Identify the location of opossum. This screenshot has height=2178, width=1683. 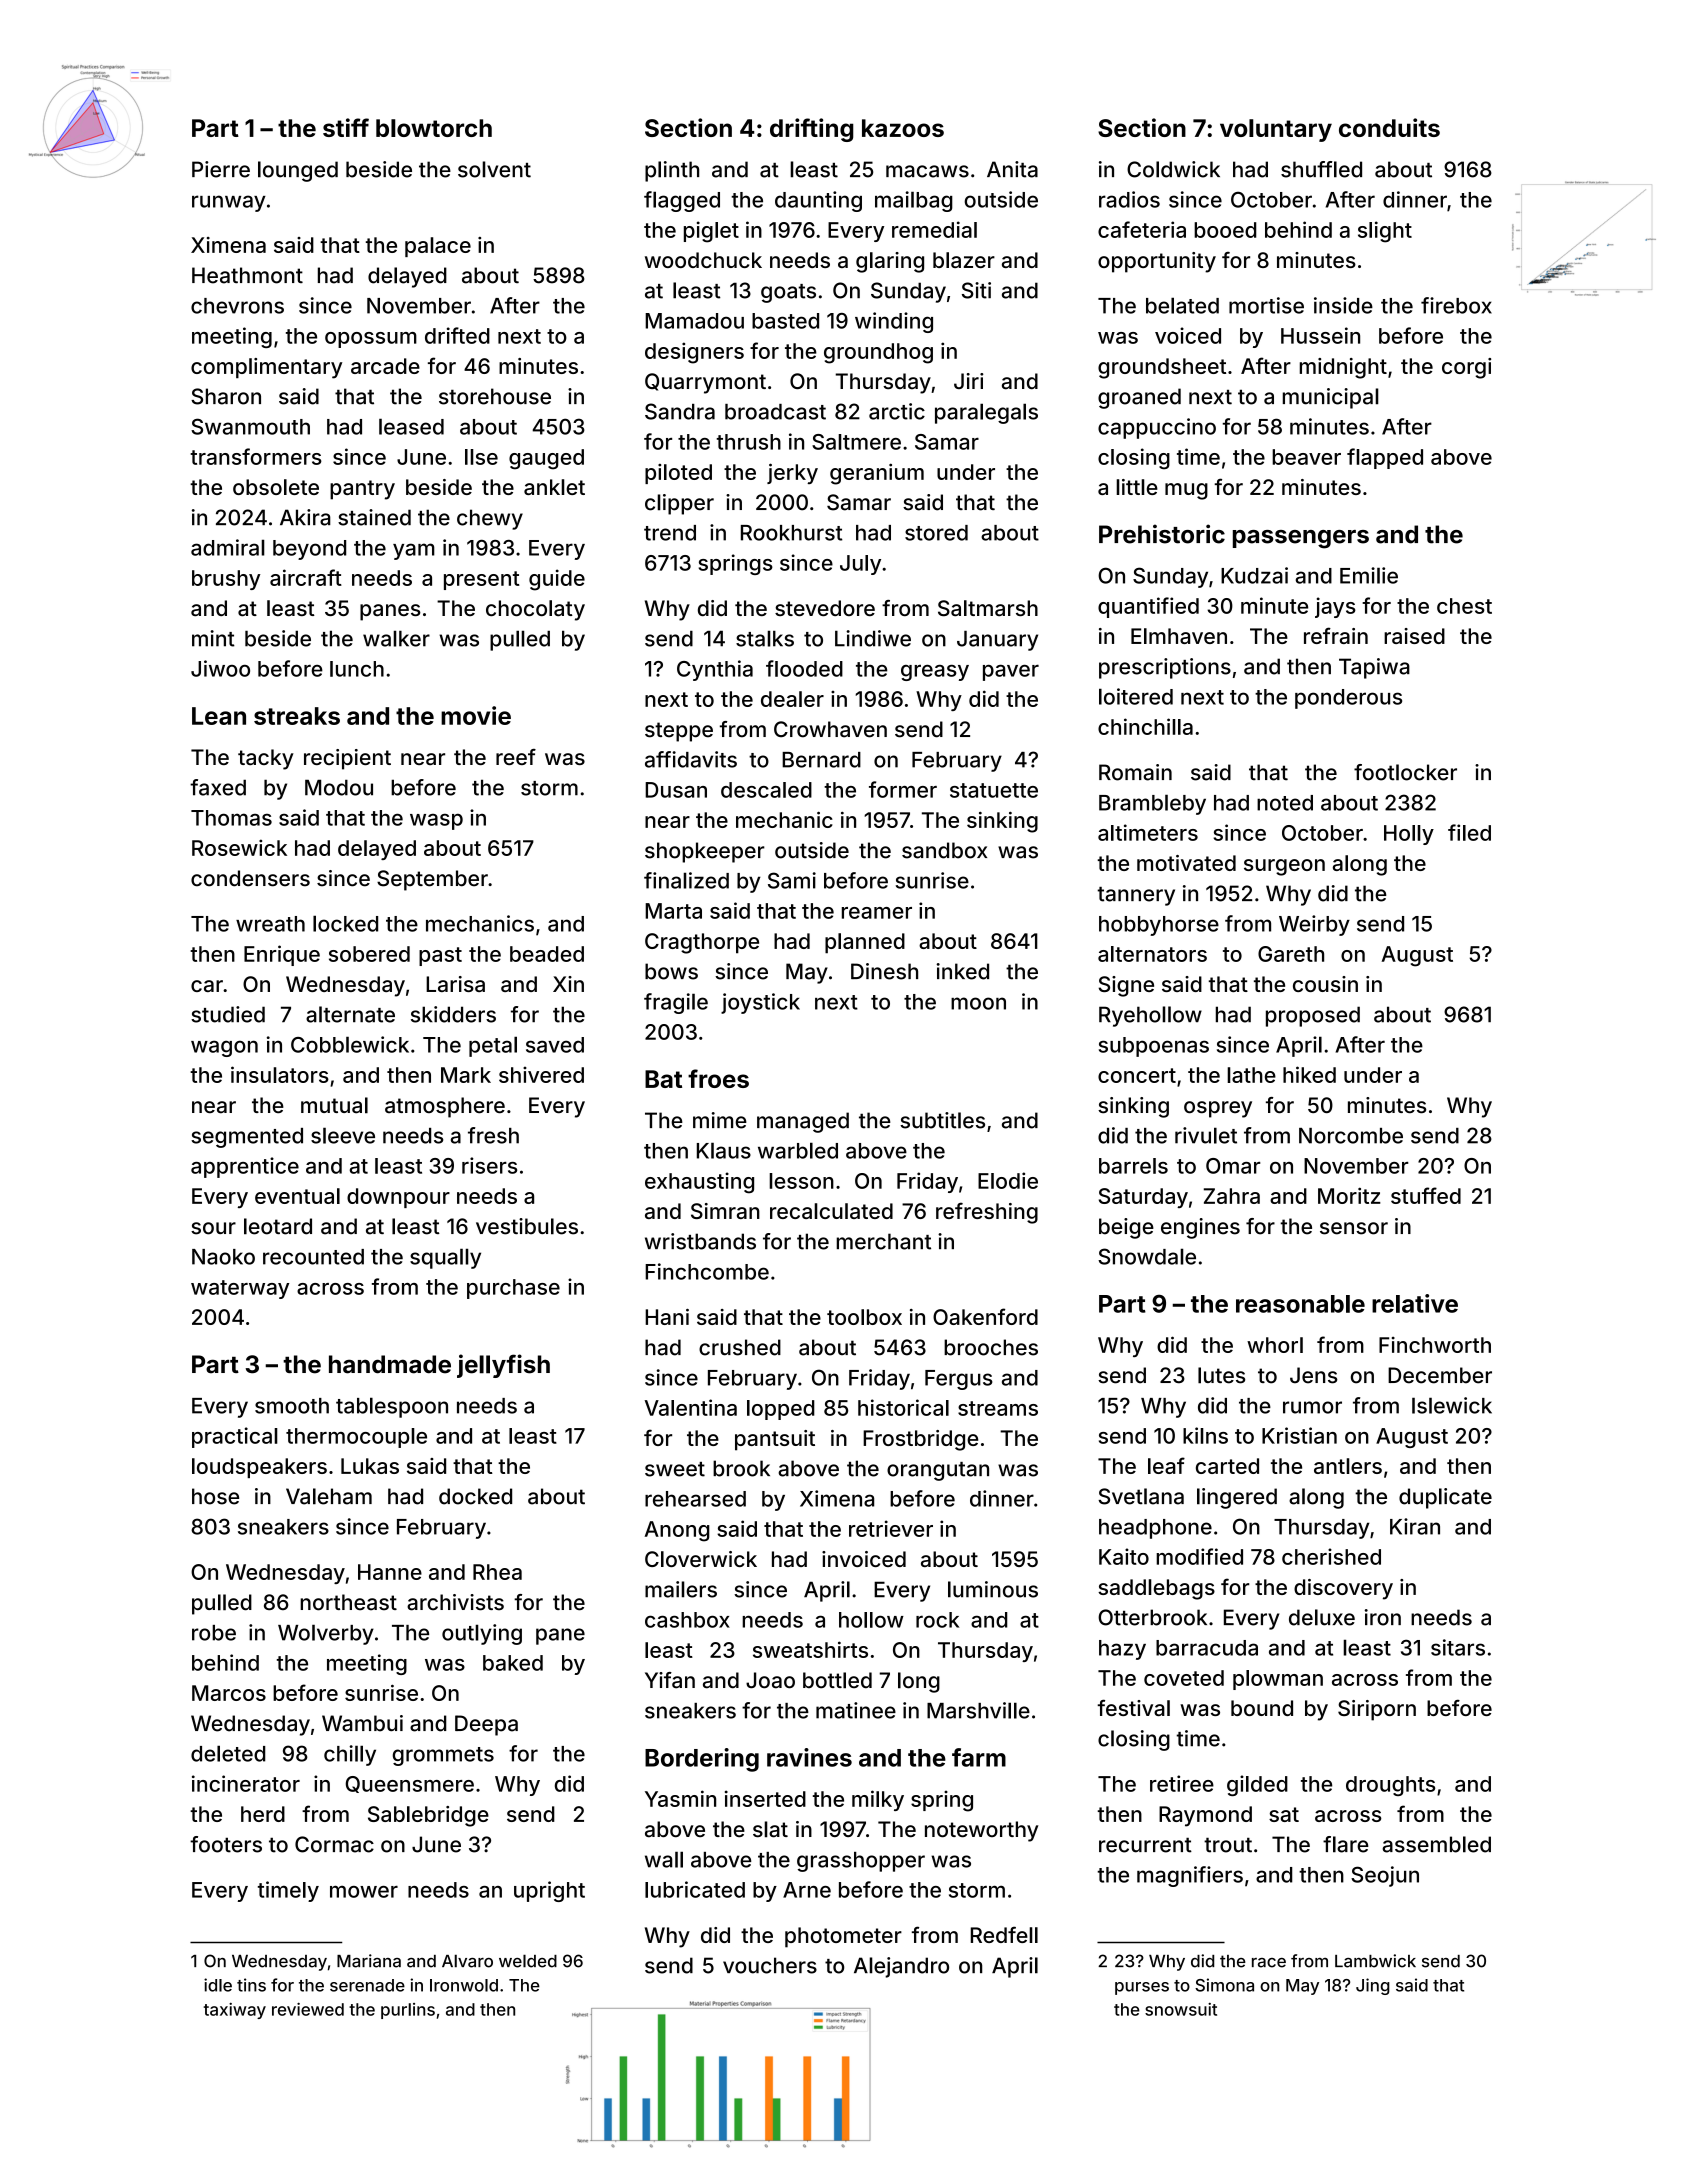
(371, 340).
